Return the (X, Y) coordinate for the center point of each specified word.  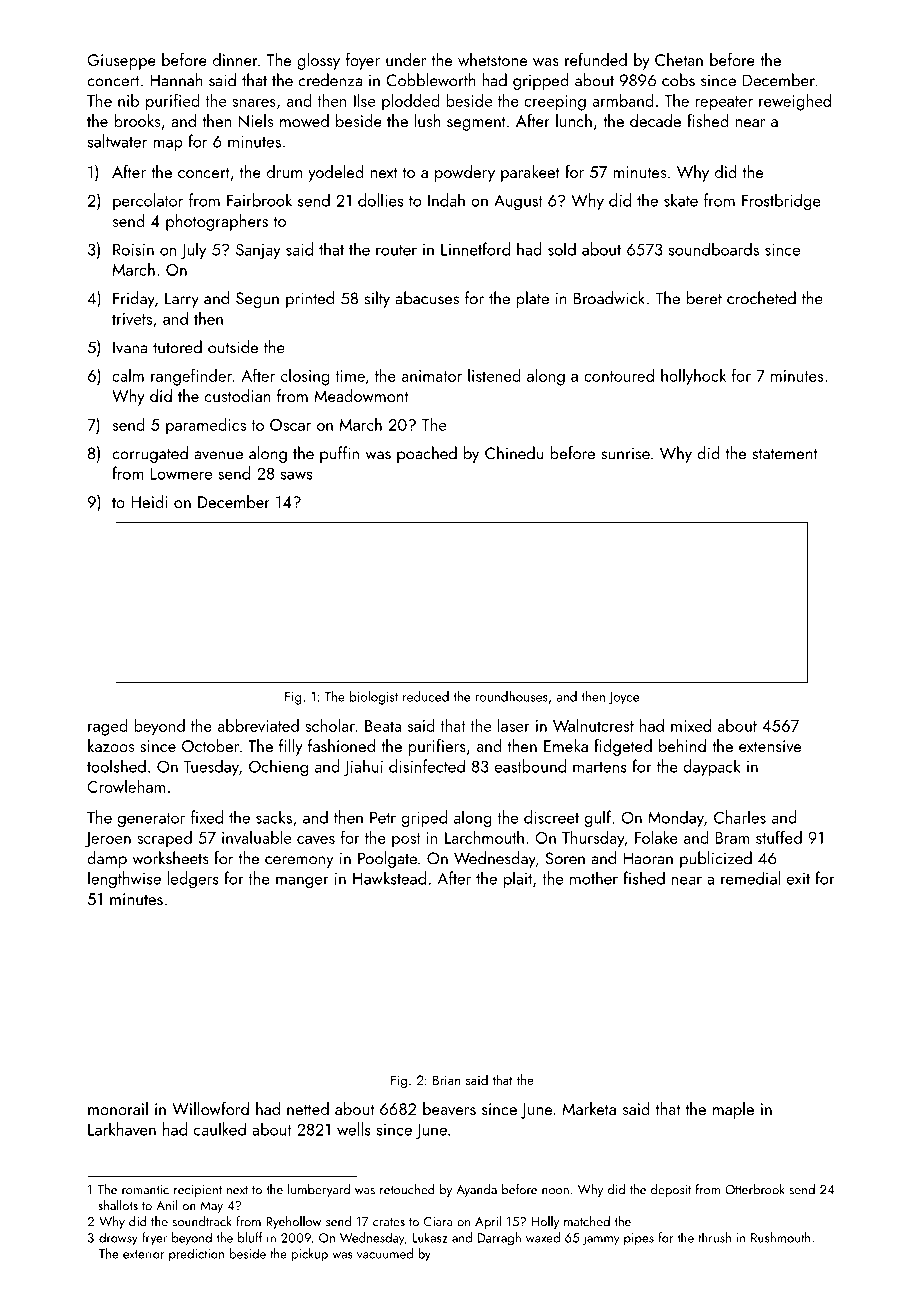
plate (532, 299)
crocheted (761, 298)
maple (733, 1110)
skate (681, 200)
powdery (465, 173)
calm (128, 375)
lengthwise (124, 880)
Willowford (210, 1108)
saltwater (117, 141)
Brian (447, 1080)
